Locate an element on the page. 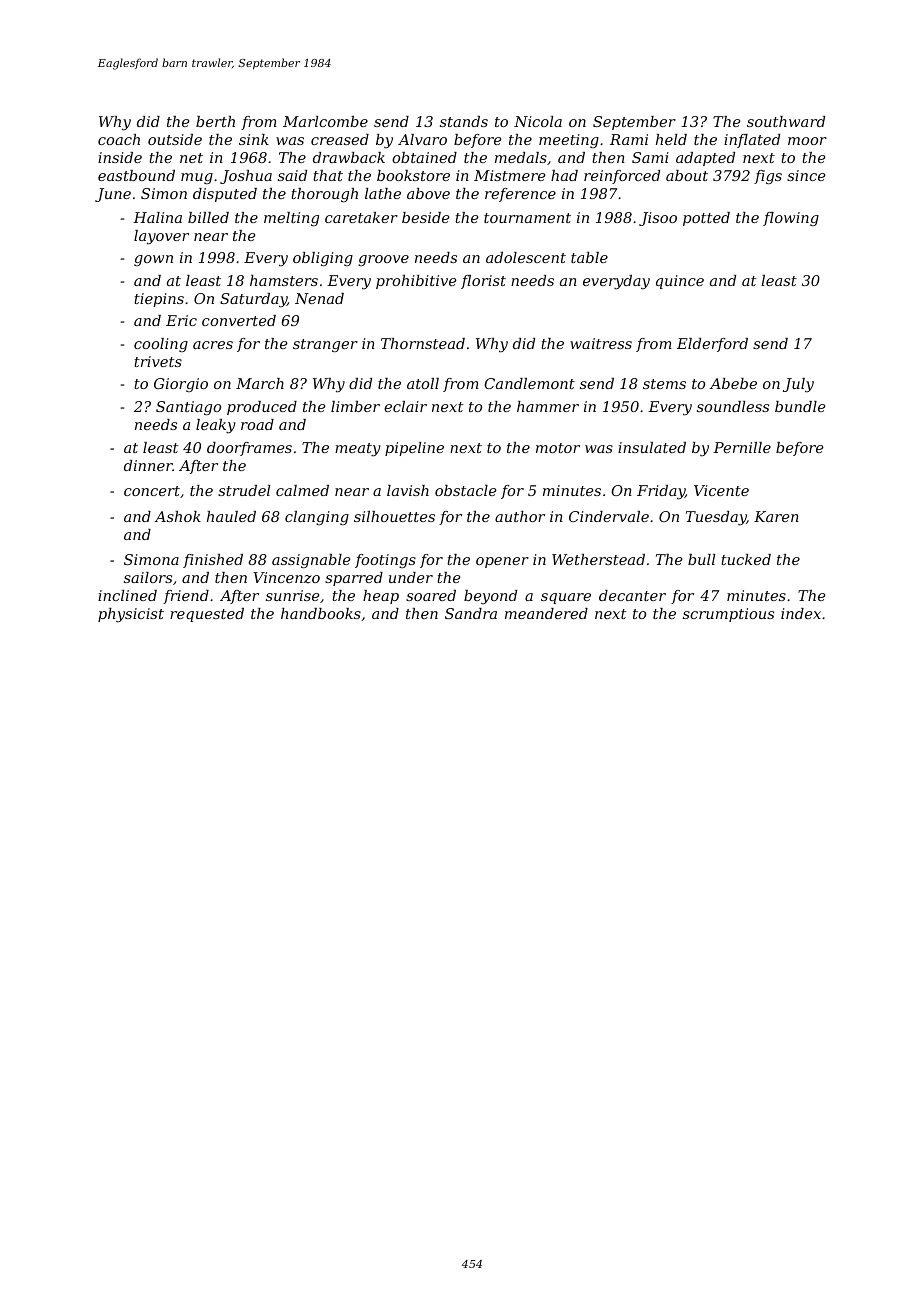  Thornstead is located at coordinates (423, 343).
